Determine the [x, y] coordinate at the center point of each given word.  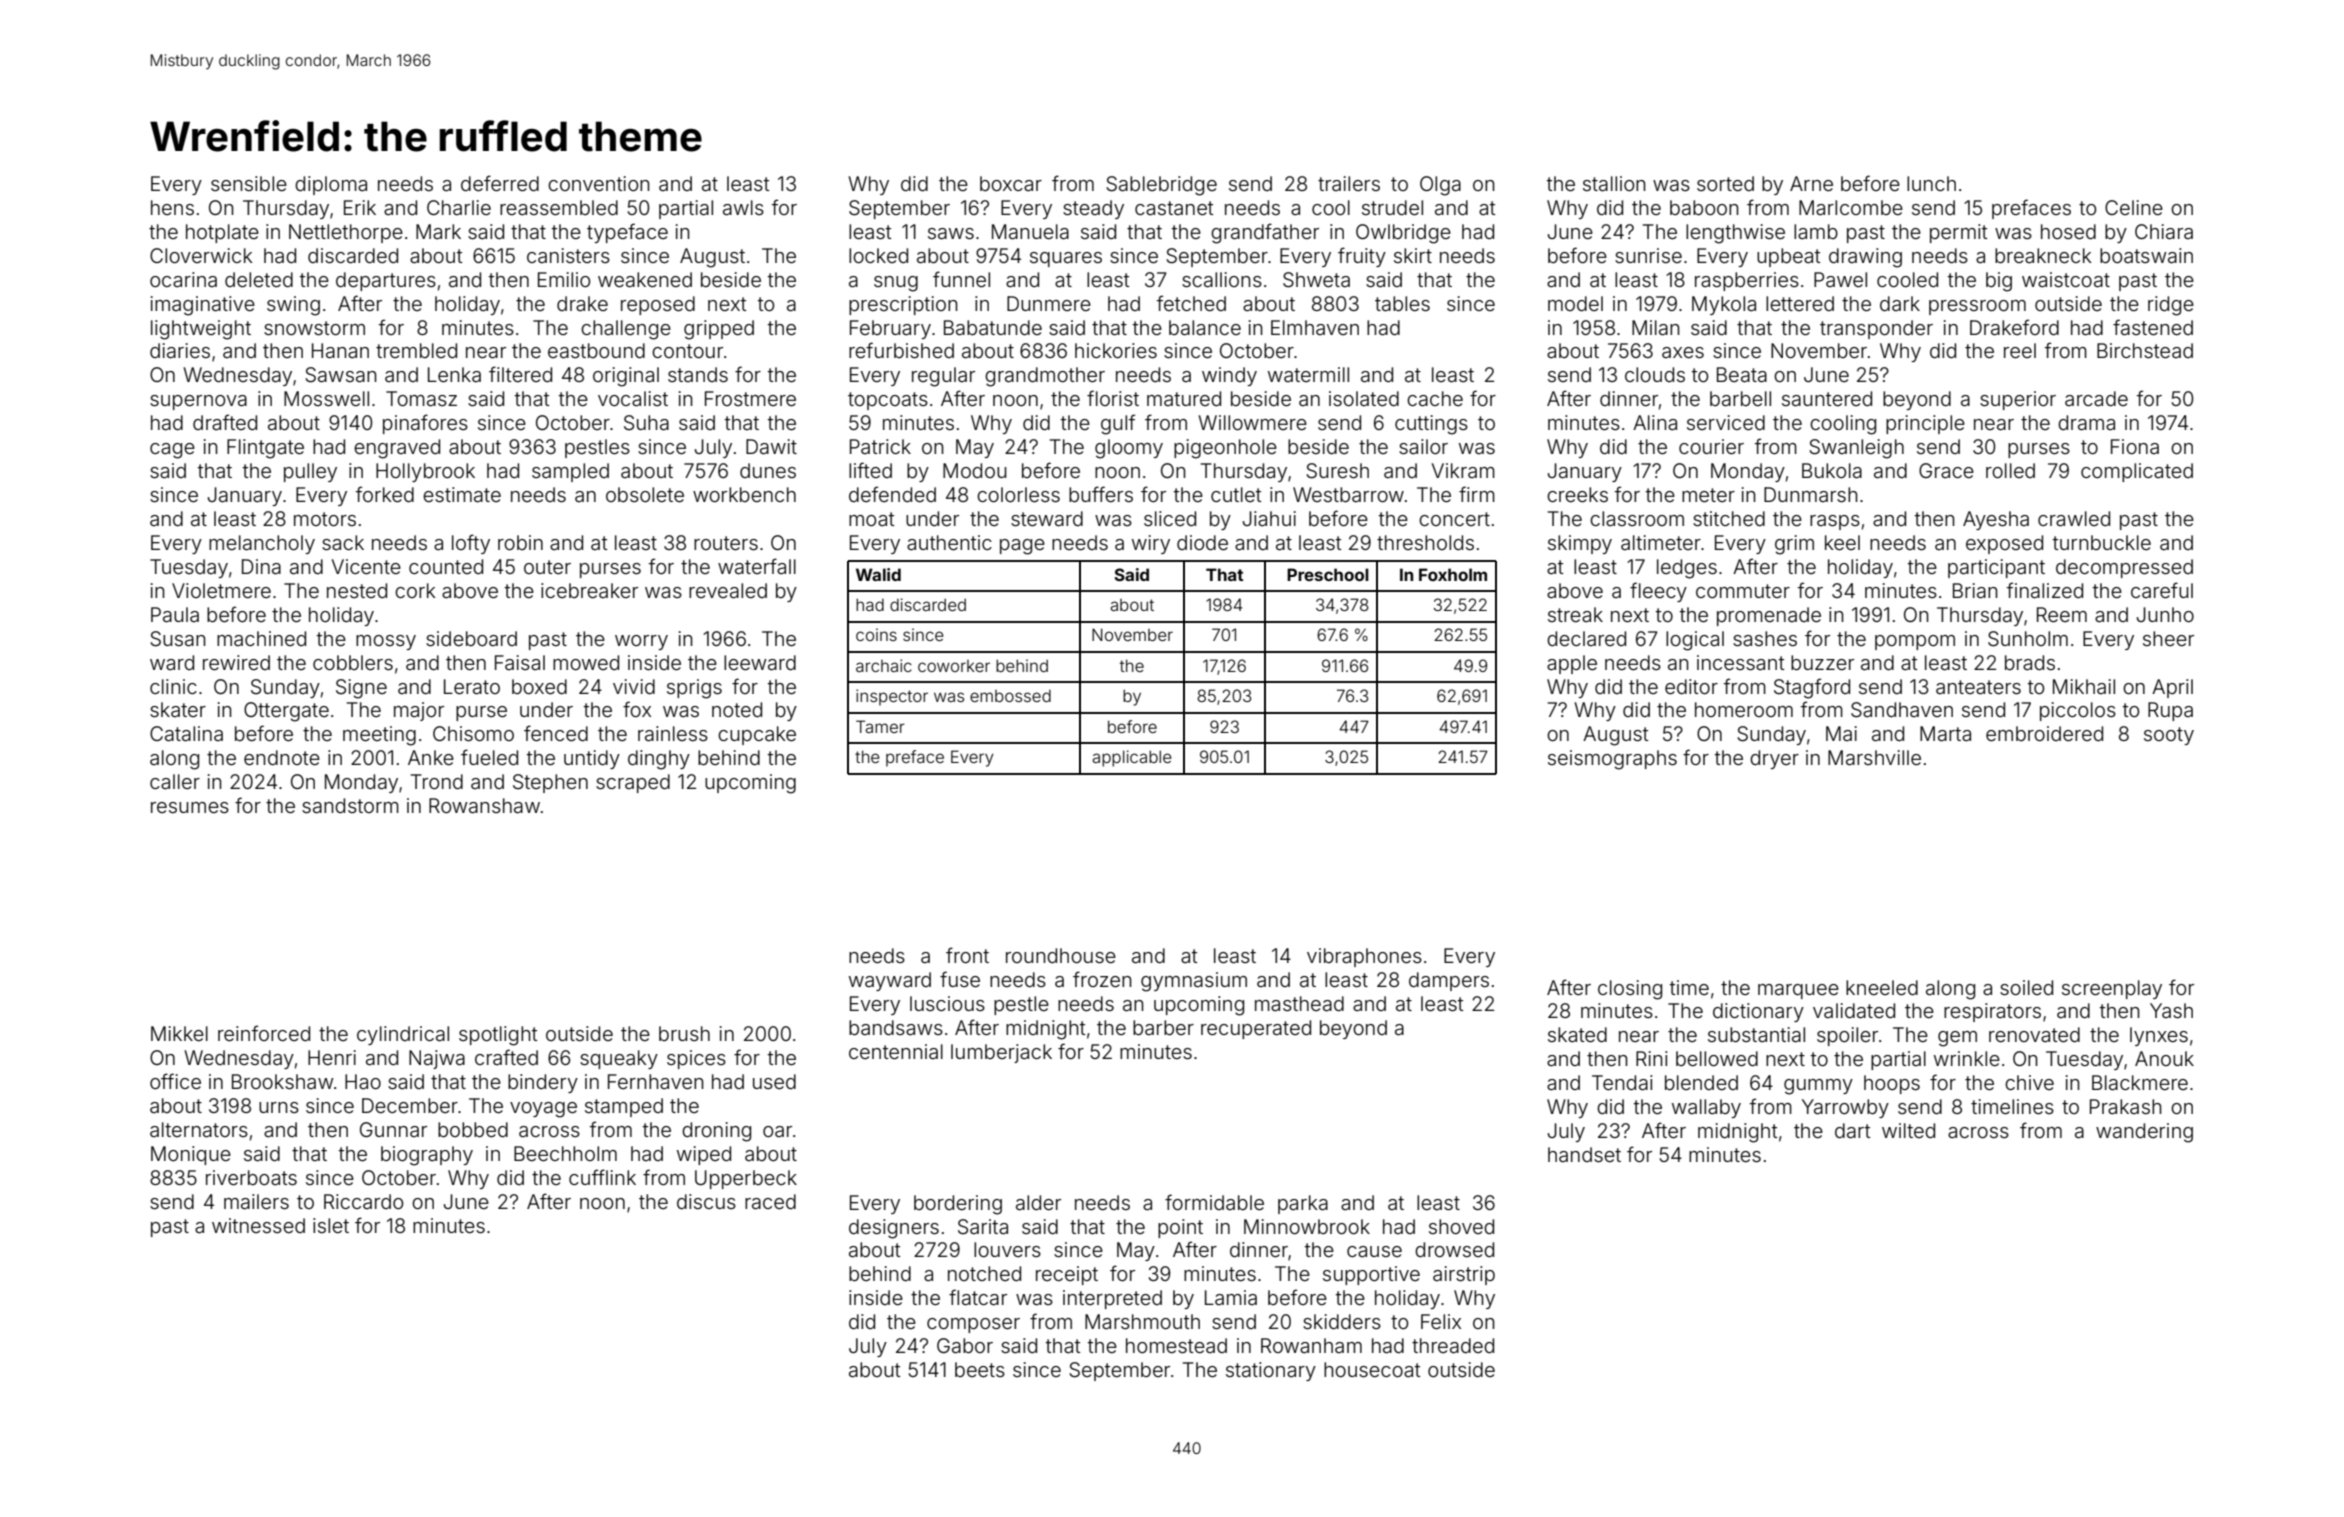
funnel [961, 279]
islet [331, 1225]
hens [172, 207]
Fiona [2135, 446]
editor [1691, 686]
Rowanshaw [484, 805]
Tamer [880, 726]
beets [980, 1369]
